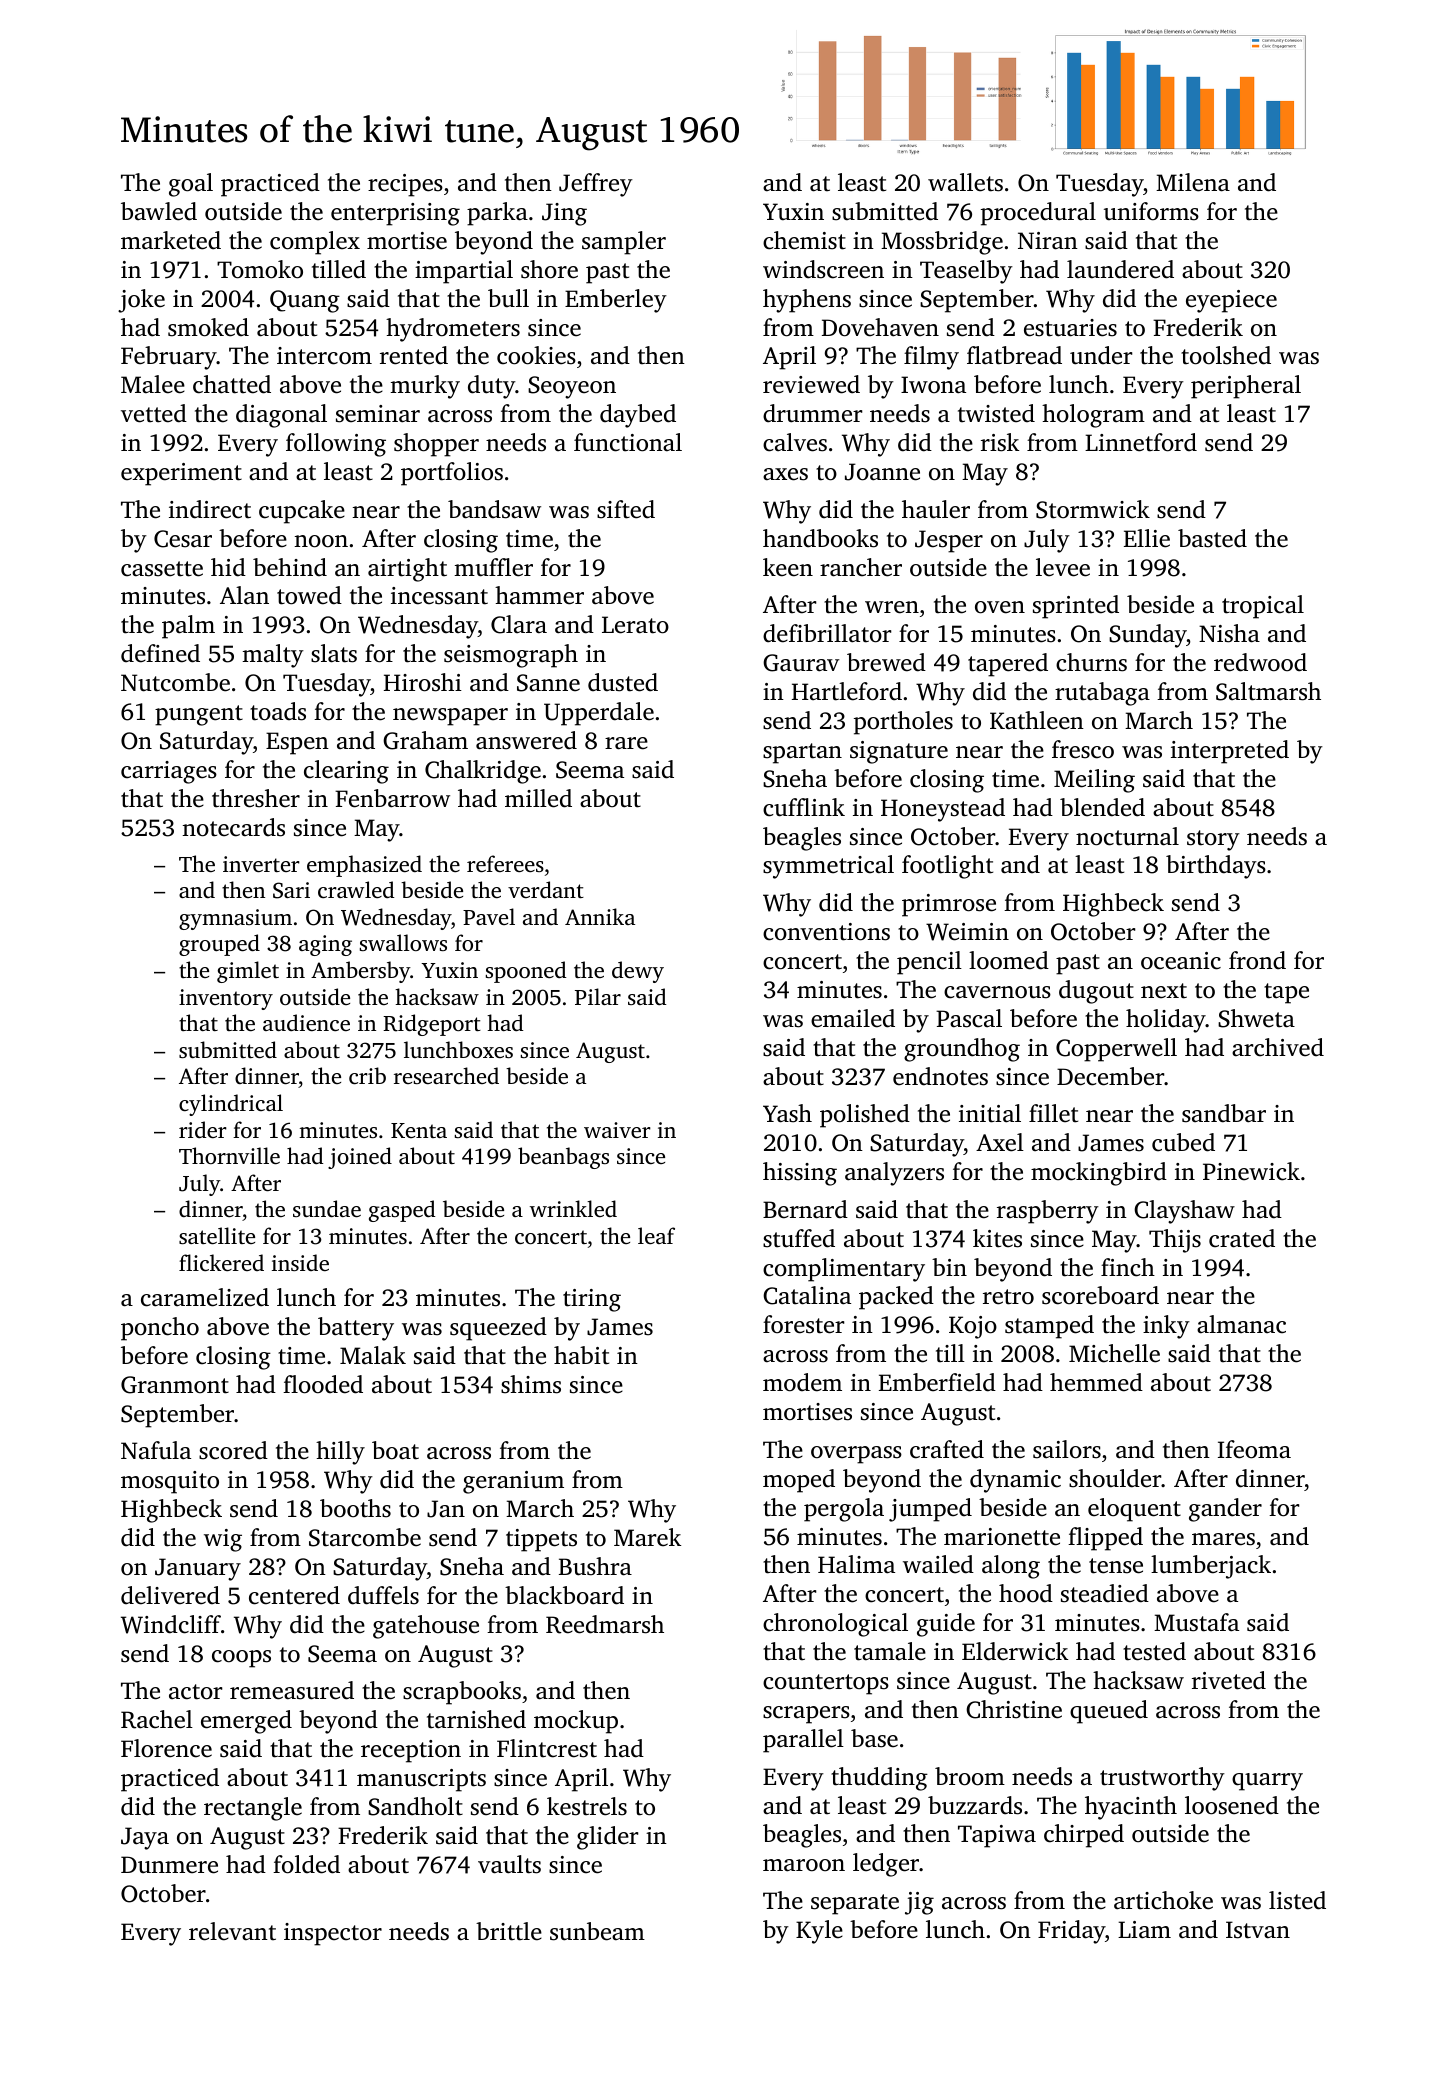 The height and width of the screenshot is (2100, 1450). Describe the element at coordinates (1216, 867) in the screenshot. I see `birthdays` at that location.
